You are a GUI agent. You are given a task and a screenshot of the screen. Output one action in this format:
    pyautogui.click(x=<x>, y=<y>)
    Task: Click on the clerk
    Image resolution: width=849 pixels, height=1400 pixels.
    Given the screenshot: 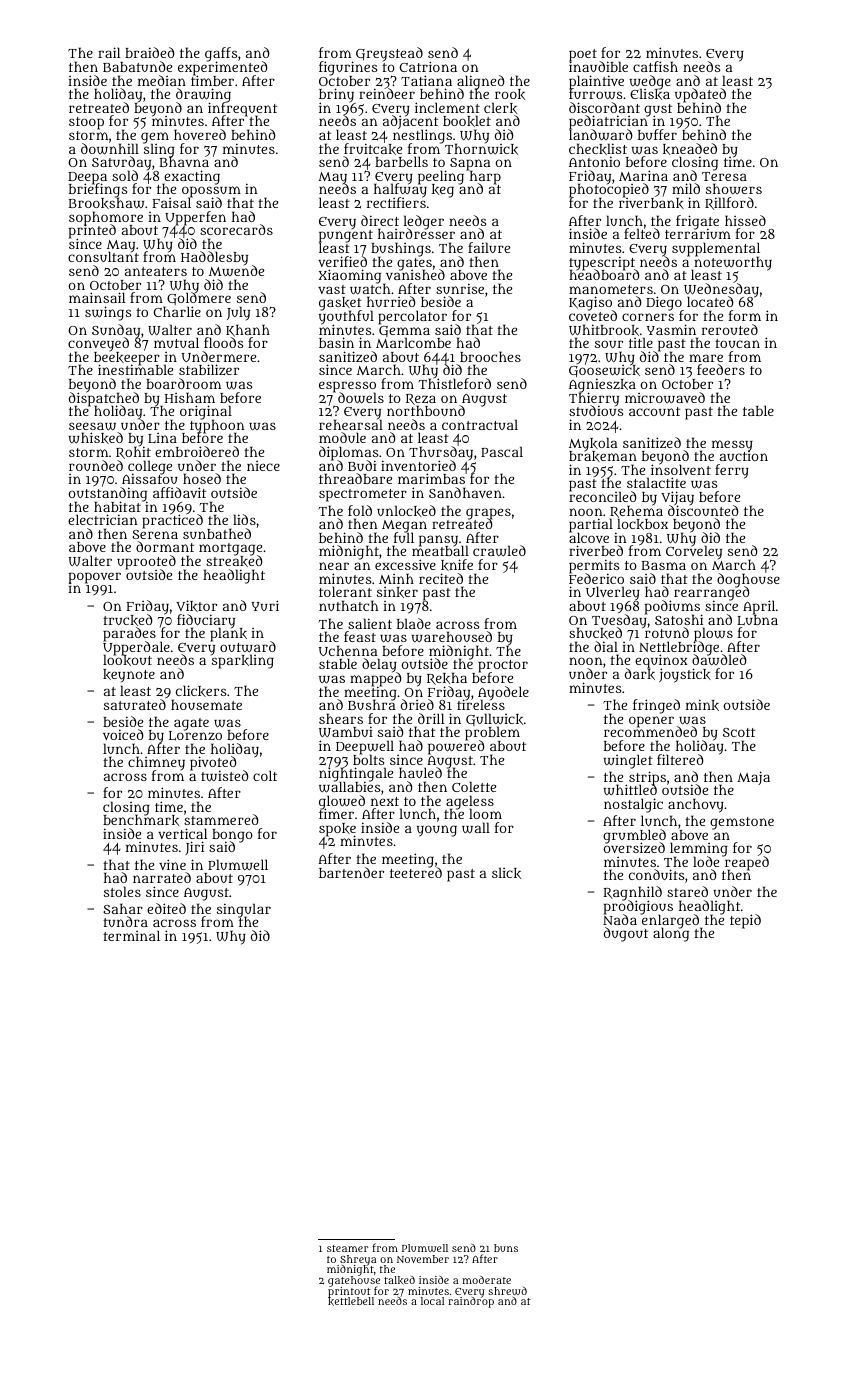 What is the action you would take?
    pyautogui.click(x=500, y=108)
